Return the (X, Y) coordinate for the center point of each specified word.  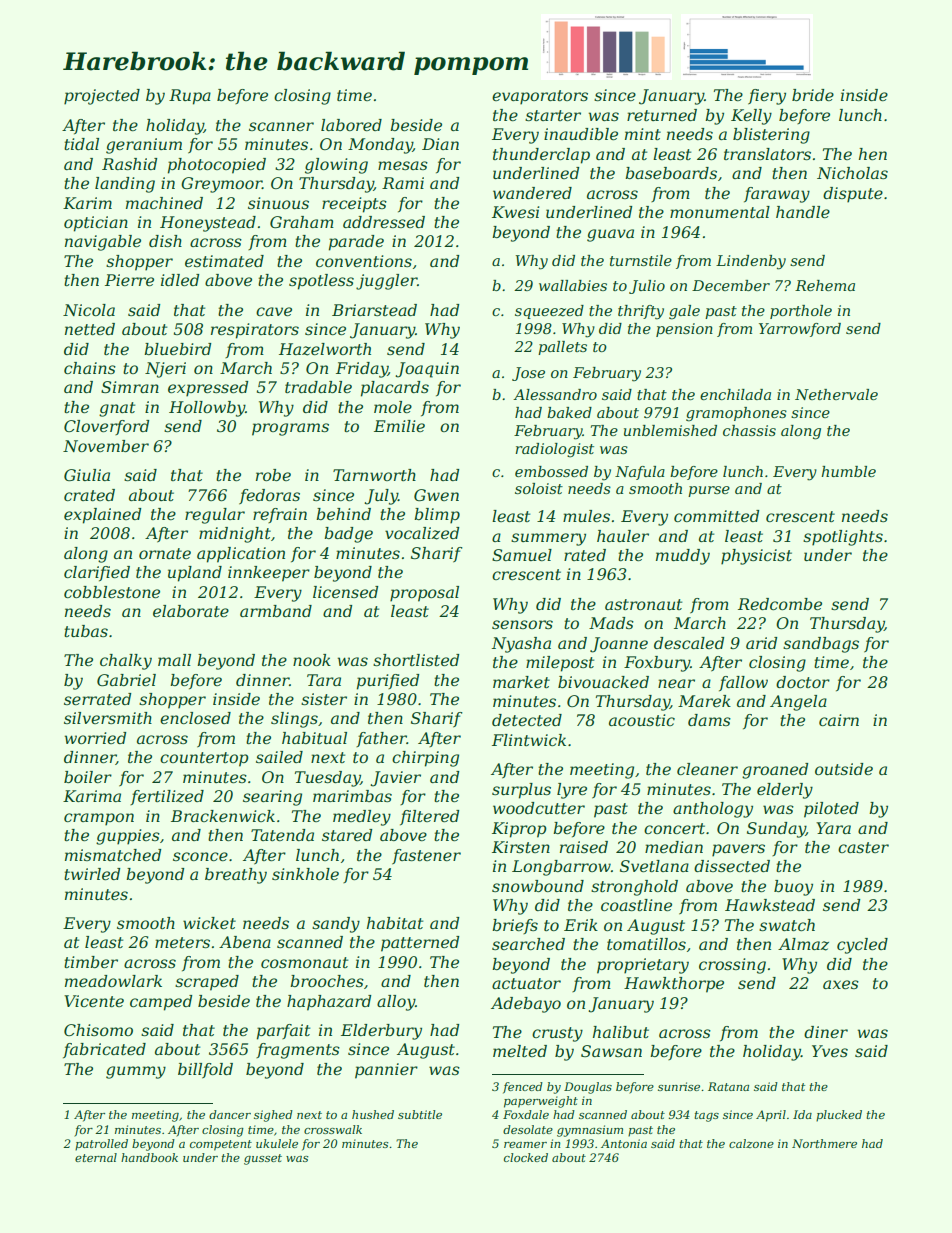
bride (813, 95)
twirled (92, 874)
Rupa (190, 97)
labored (351, 125)
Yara (833, 828)
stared (347, 835)
